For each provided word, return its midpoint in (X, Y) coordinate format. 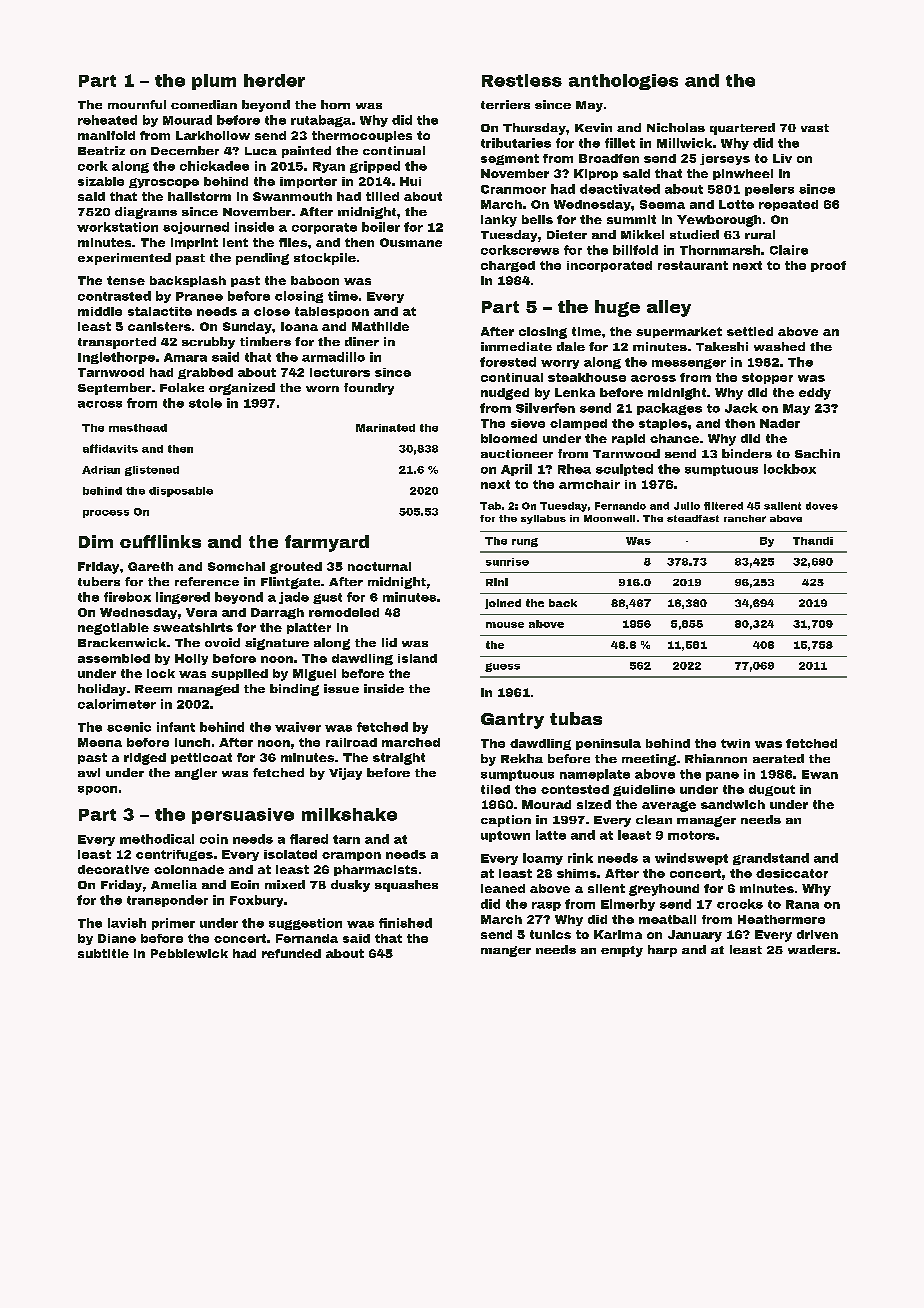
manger (506, 951)
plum (214, 82)
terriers (505, 104)
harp (662, 951)
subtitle (103, 953)
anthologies (623, 82)
